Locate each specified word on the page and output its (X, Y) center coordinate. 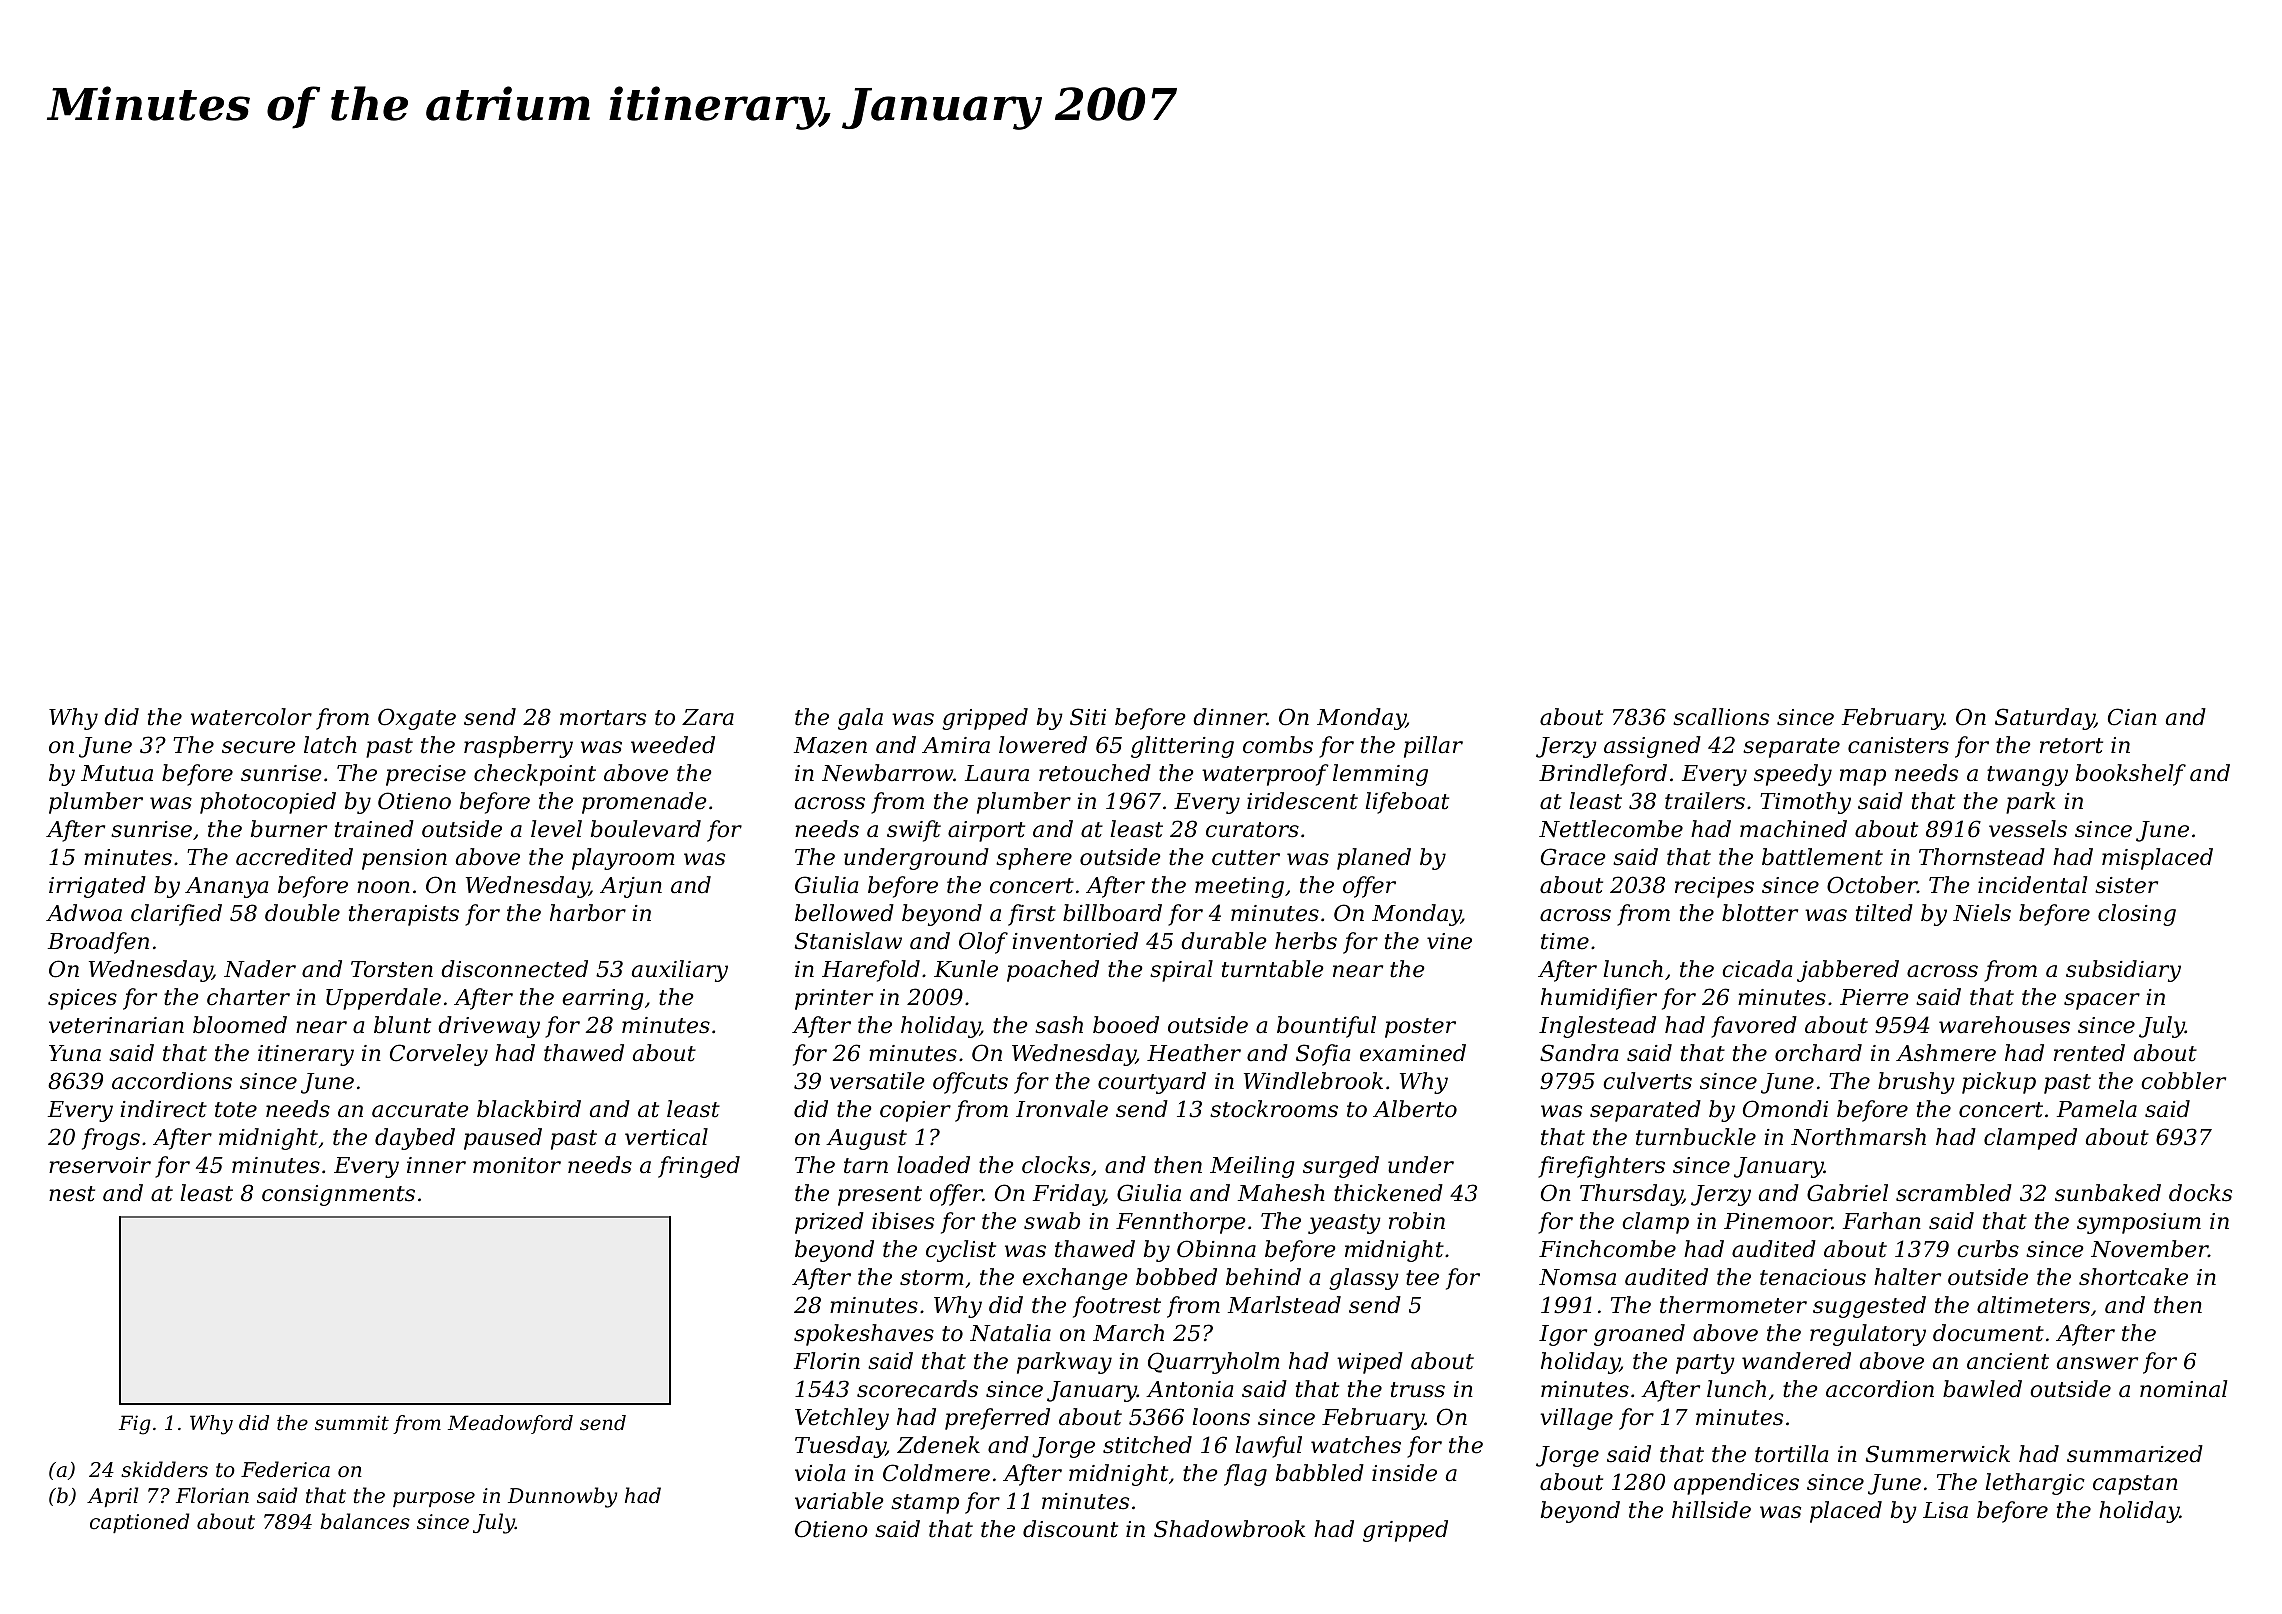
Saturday (2045, 719)
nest (72, 1194)
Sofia (1323, 1055)
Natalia (1010, 1333)
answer (2097, 1363)
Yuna (75, 1053)
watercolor (251, 717)
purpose (434, 1499)
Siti (1088, 717)
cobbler (2183, 1081)
